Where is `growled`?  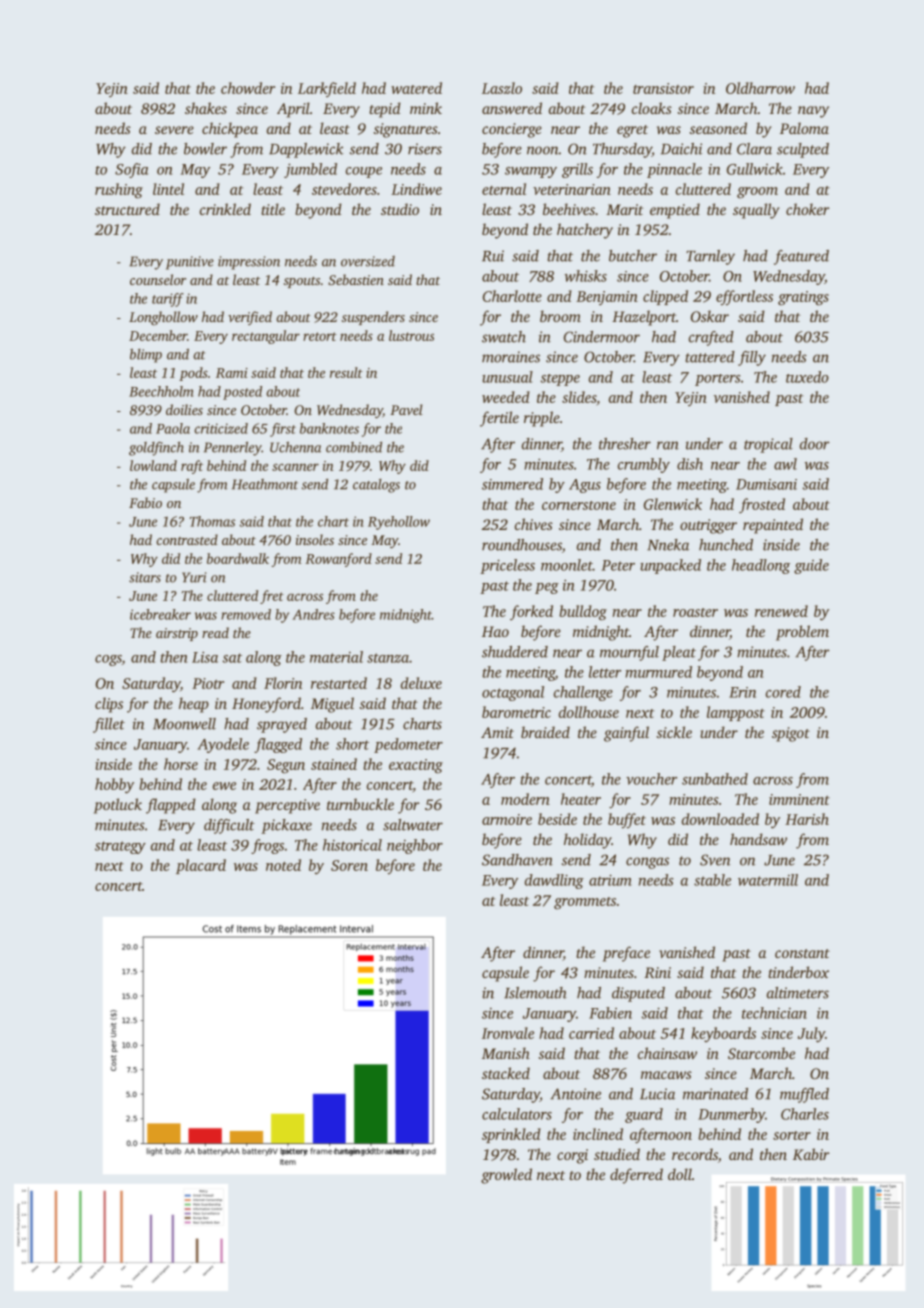
growled is located at coordinates (506, 1176).
